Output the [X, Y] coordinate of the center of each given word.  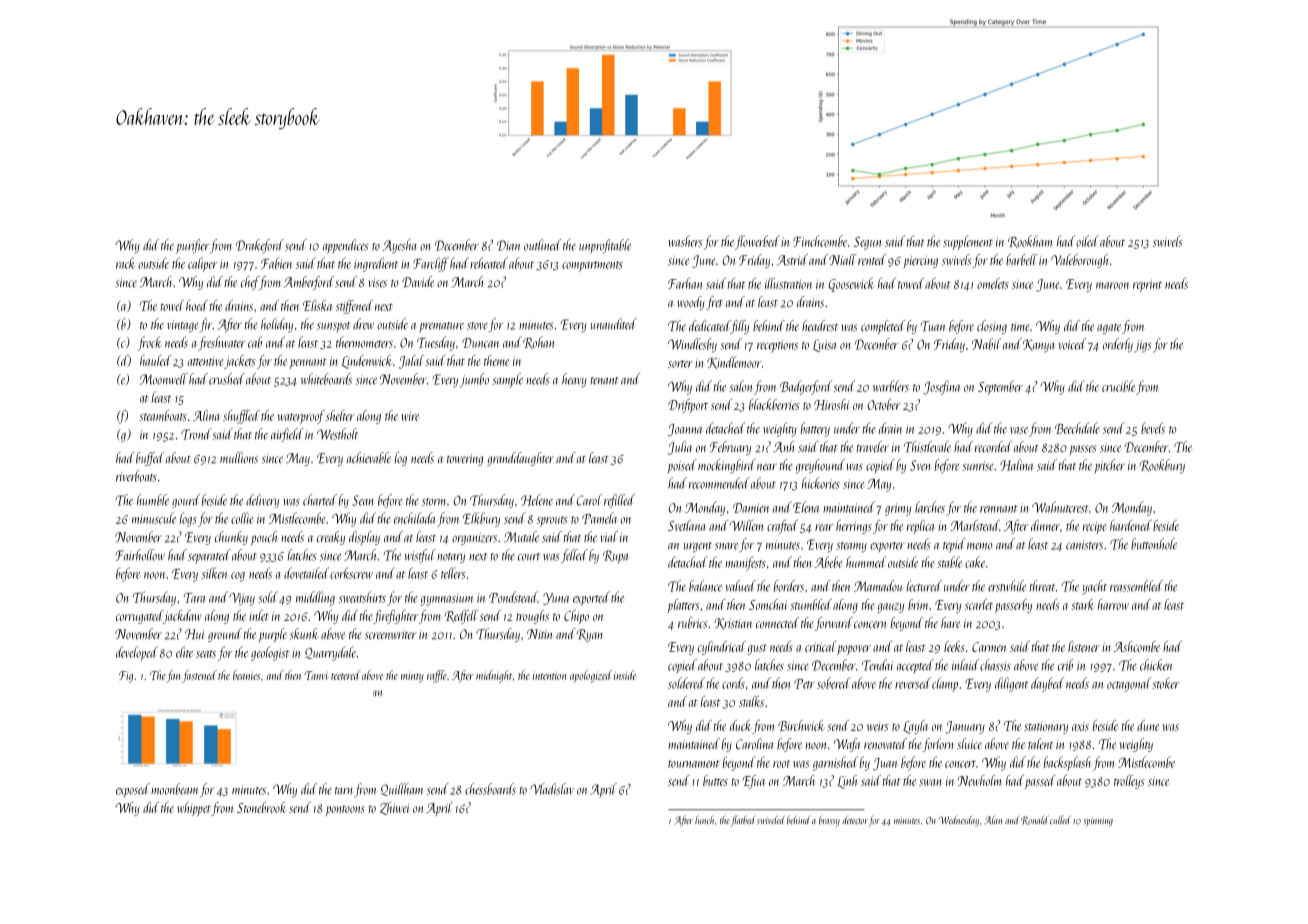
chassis [995, 665]
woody [691, 303]
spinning [1098, 822]
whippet [194, 809]
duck [741, 725]
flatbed [743, 821]
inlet [259, 615]
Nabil [986, 344]
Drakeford [260, 246]
